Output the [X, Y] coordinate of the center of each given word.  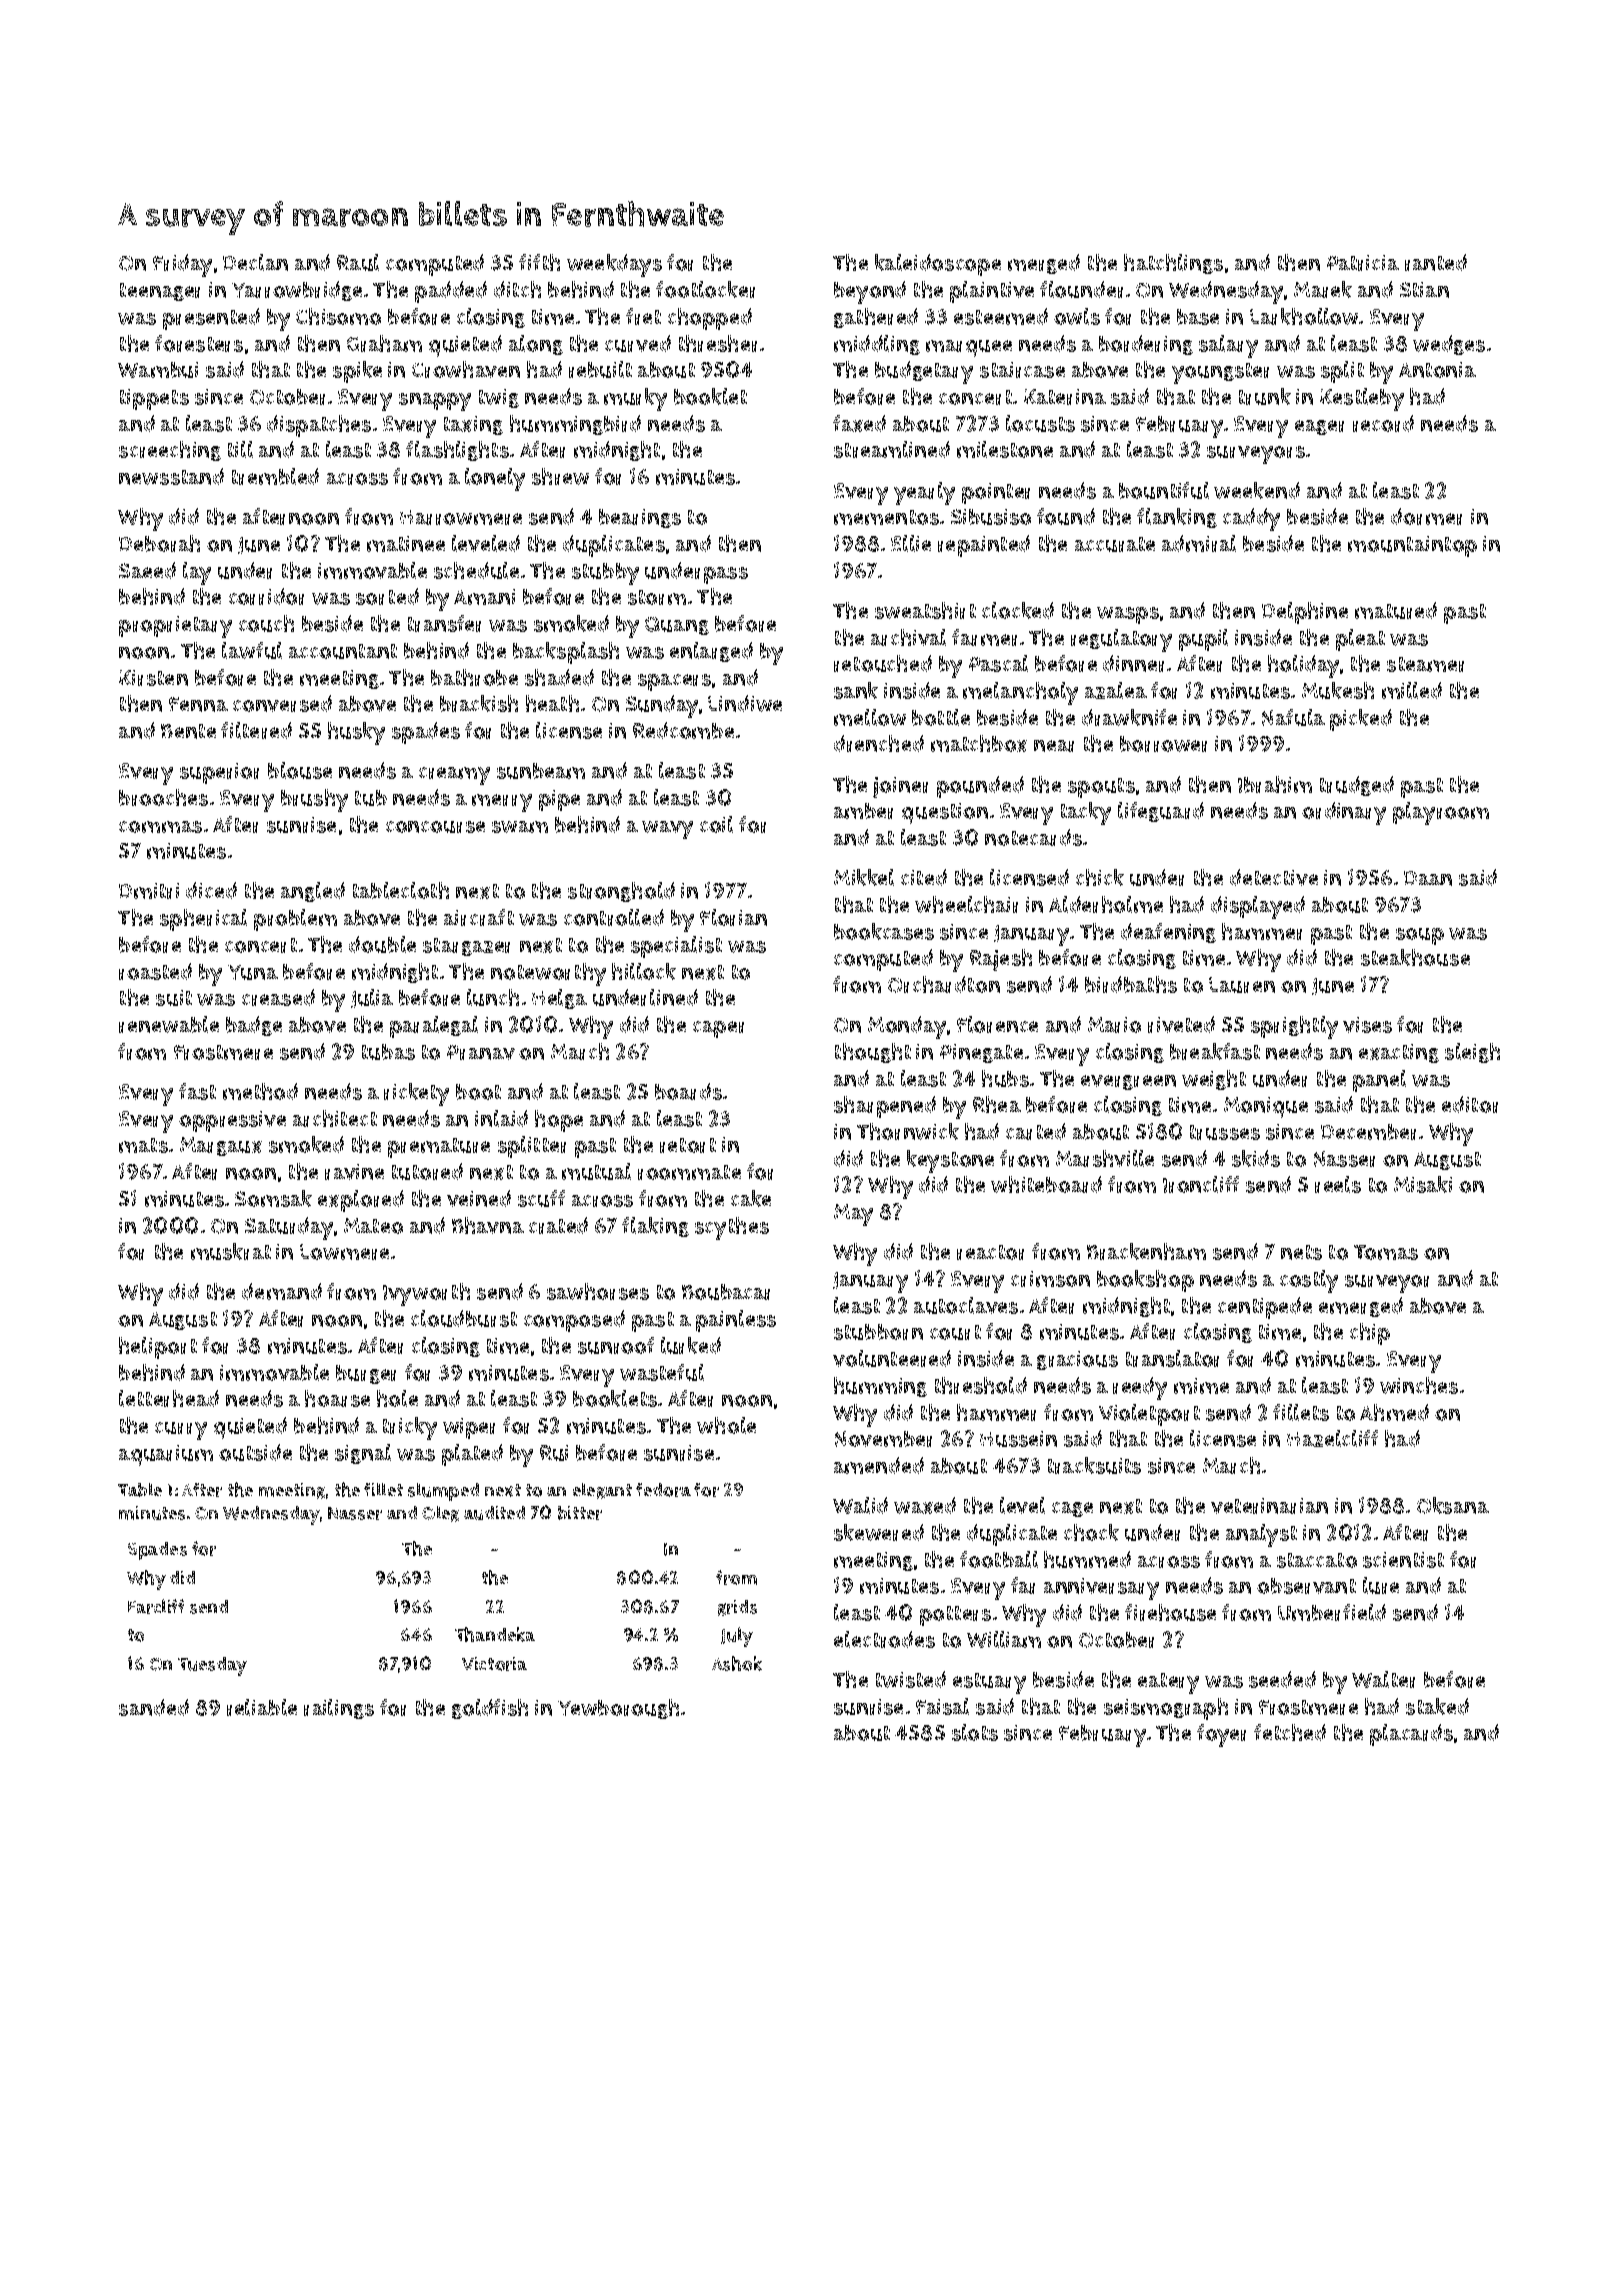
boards [688, 1091]
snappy [435, 402]
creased [278, 997]
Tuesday [212, 1666]
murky [635, 399]
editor [1470, 1104]
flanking [1177, 518]
